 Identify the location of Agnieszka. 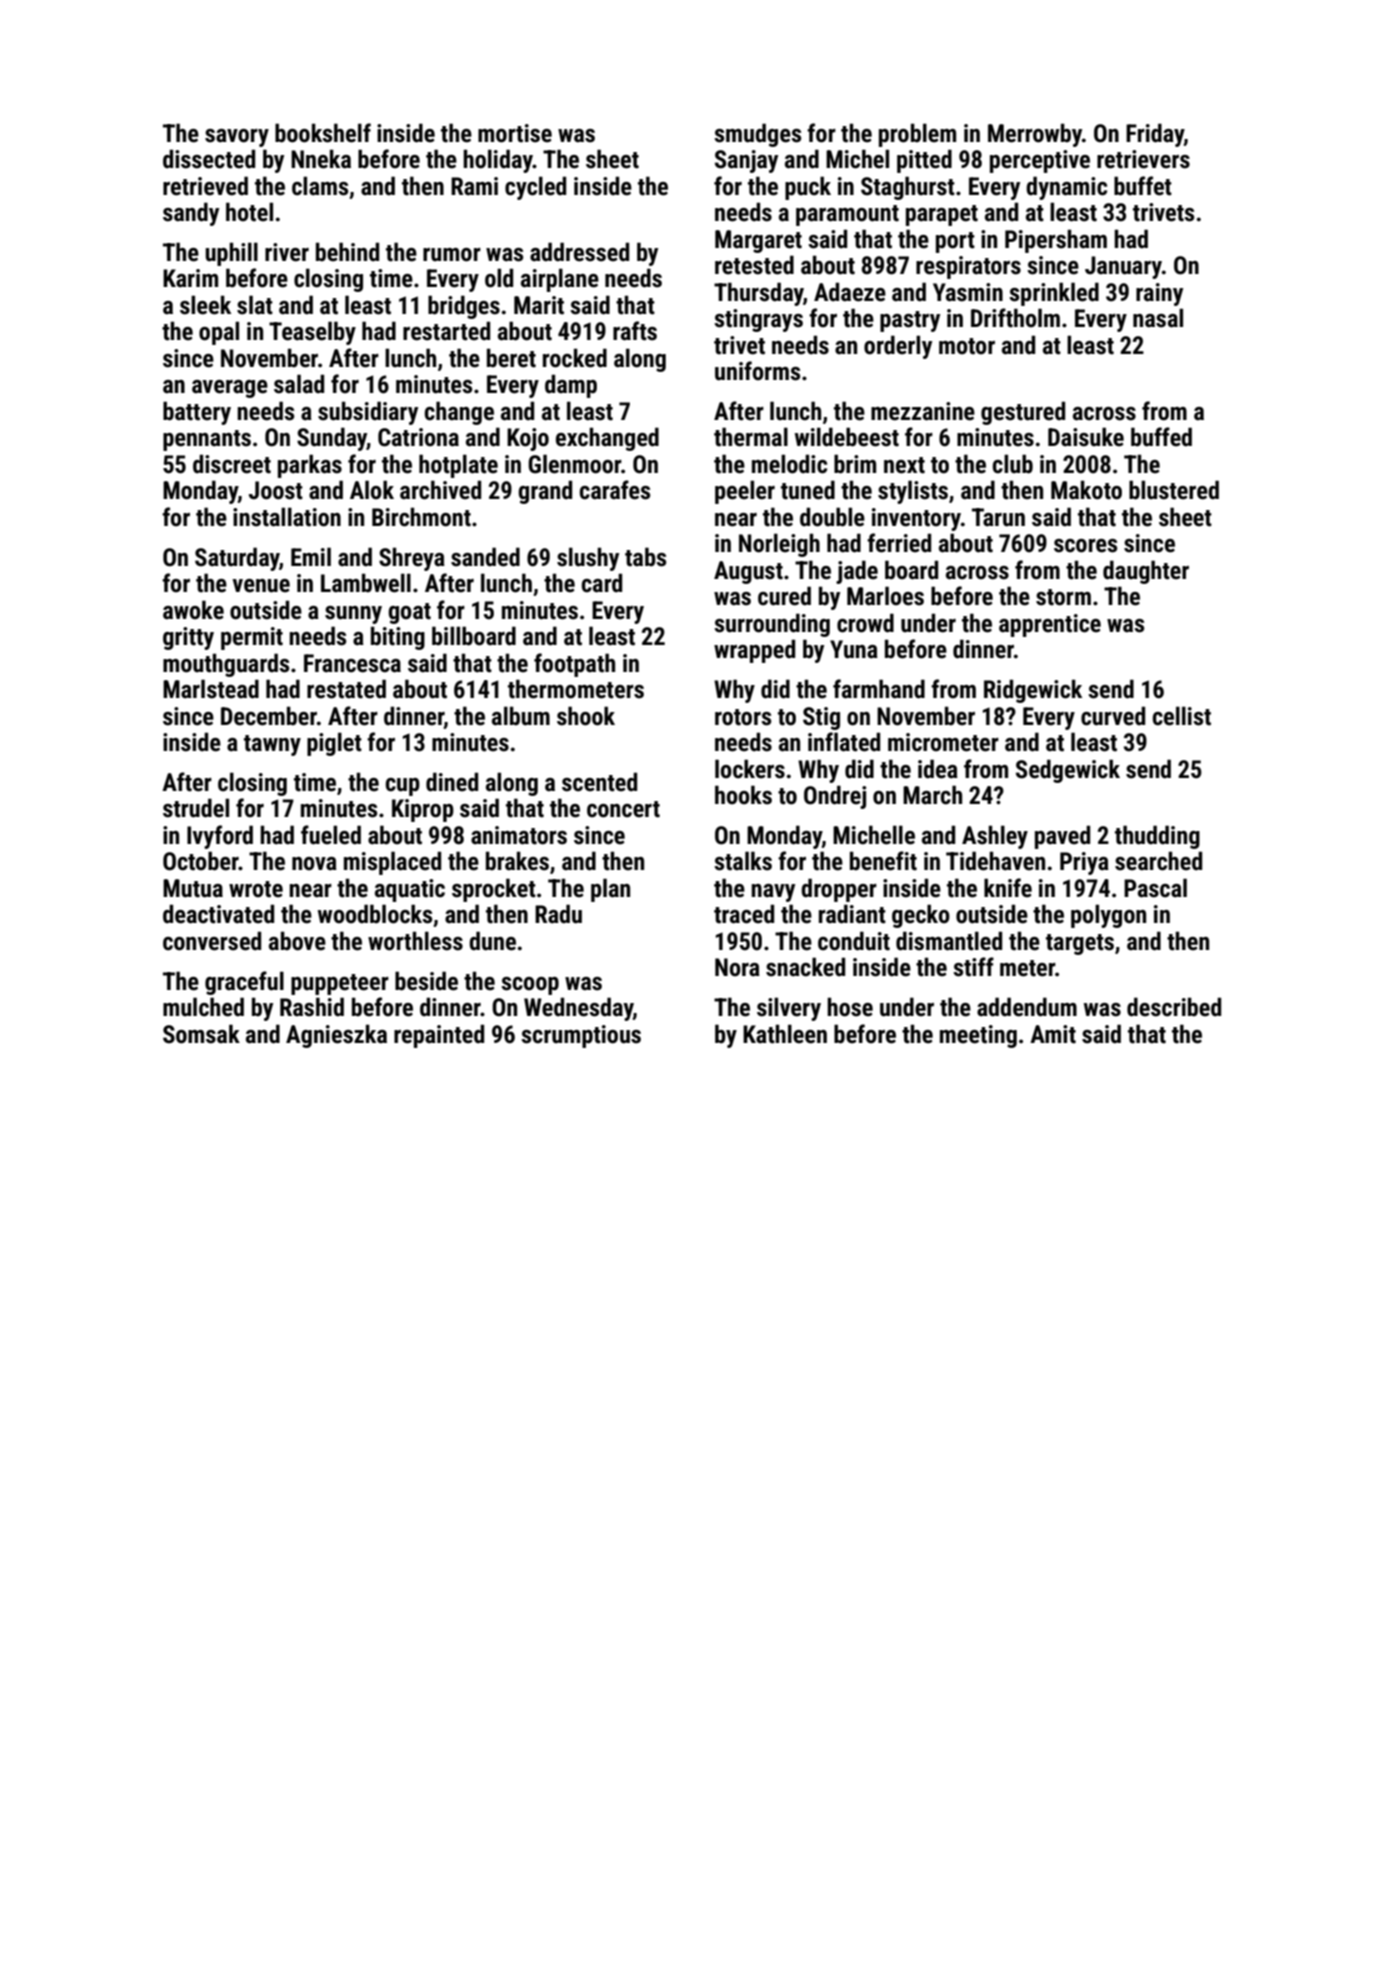
(336, 1036).
